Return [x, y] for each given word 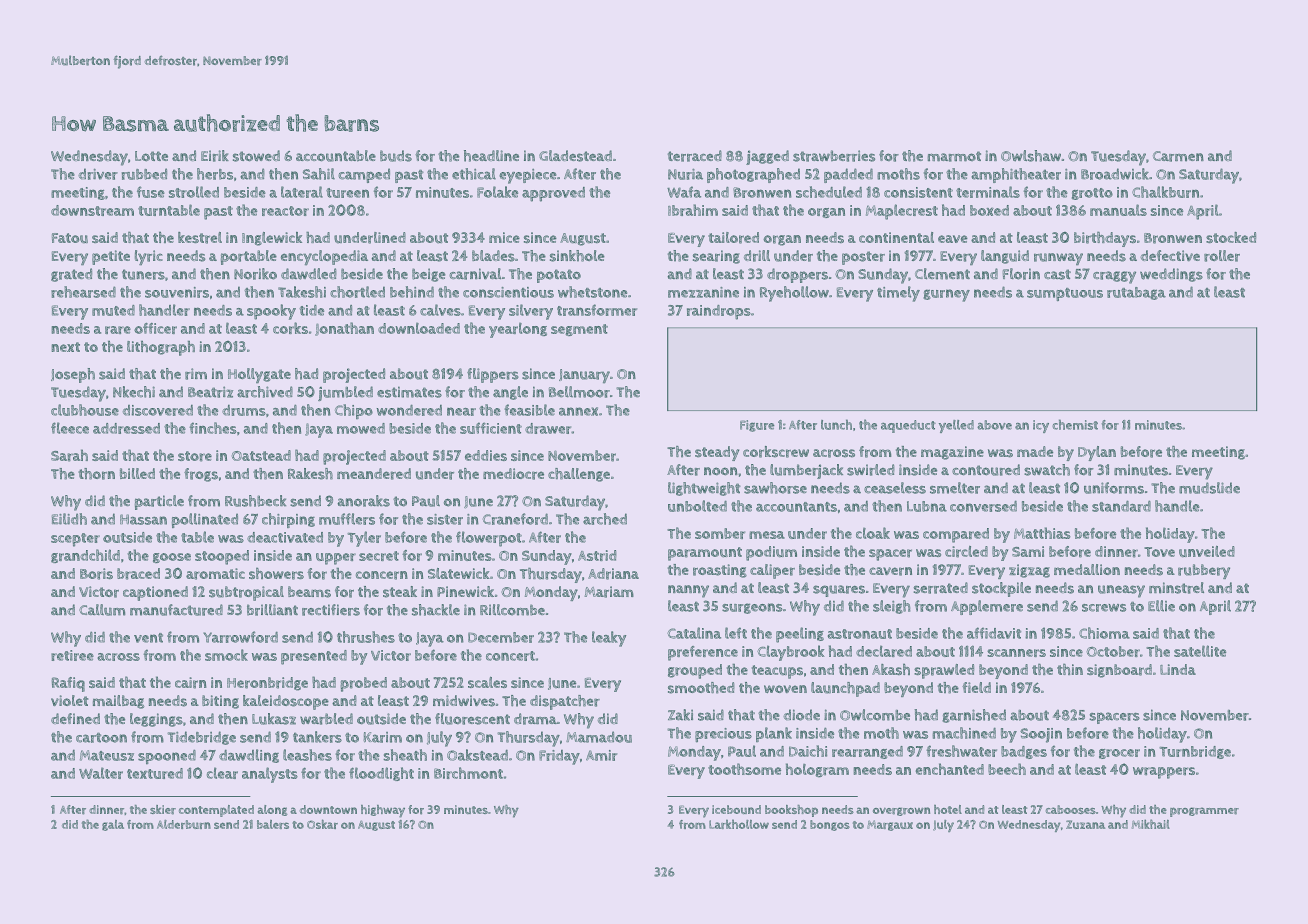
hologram [817, 770]
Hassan [143, 519]
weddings [1171, 275]
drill [757, 256]
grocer [1119, 754]
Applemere [987, 607]
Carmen [1178, 156]
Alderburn [184, 824]
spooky [271, 312]
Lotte [151, 156]
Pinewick [465, 591]
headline [491, 156]
